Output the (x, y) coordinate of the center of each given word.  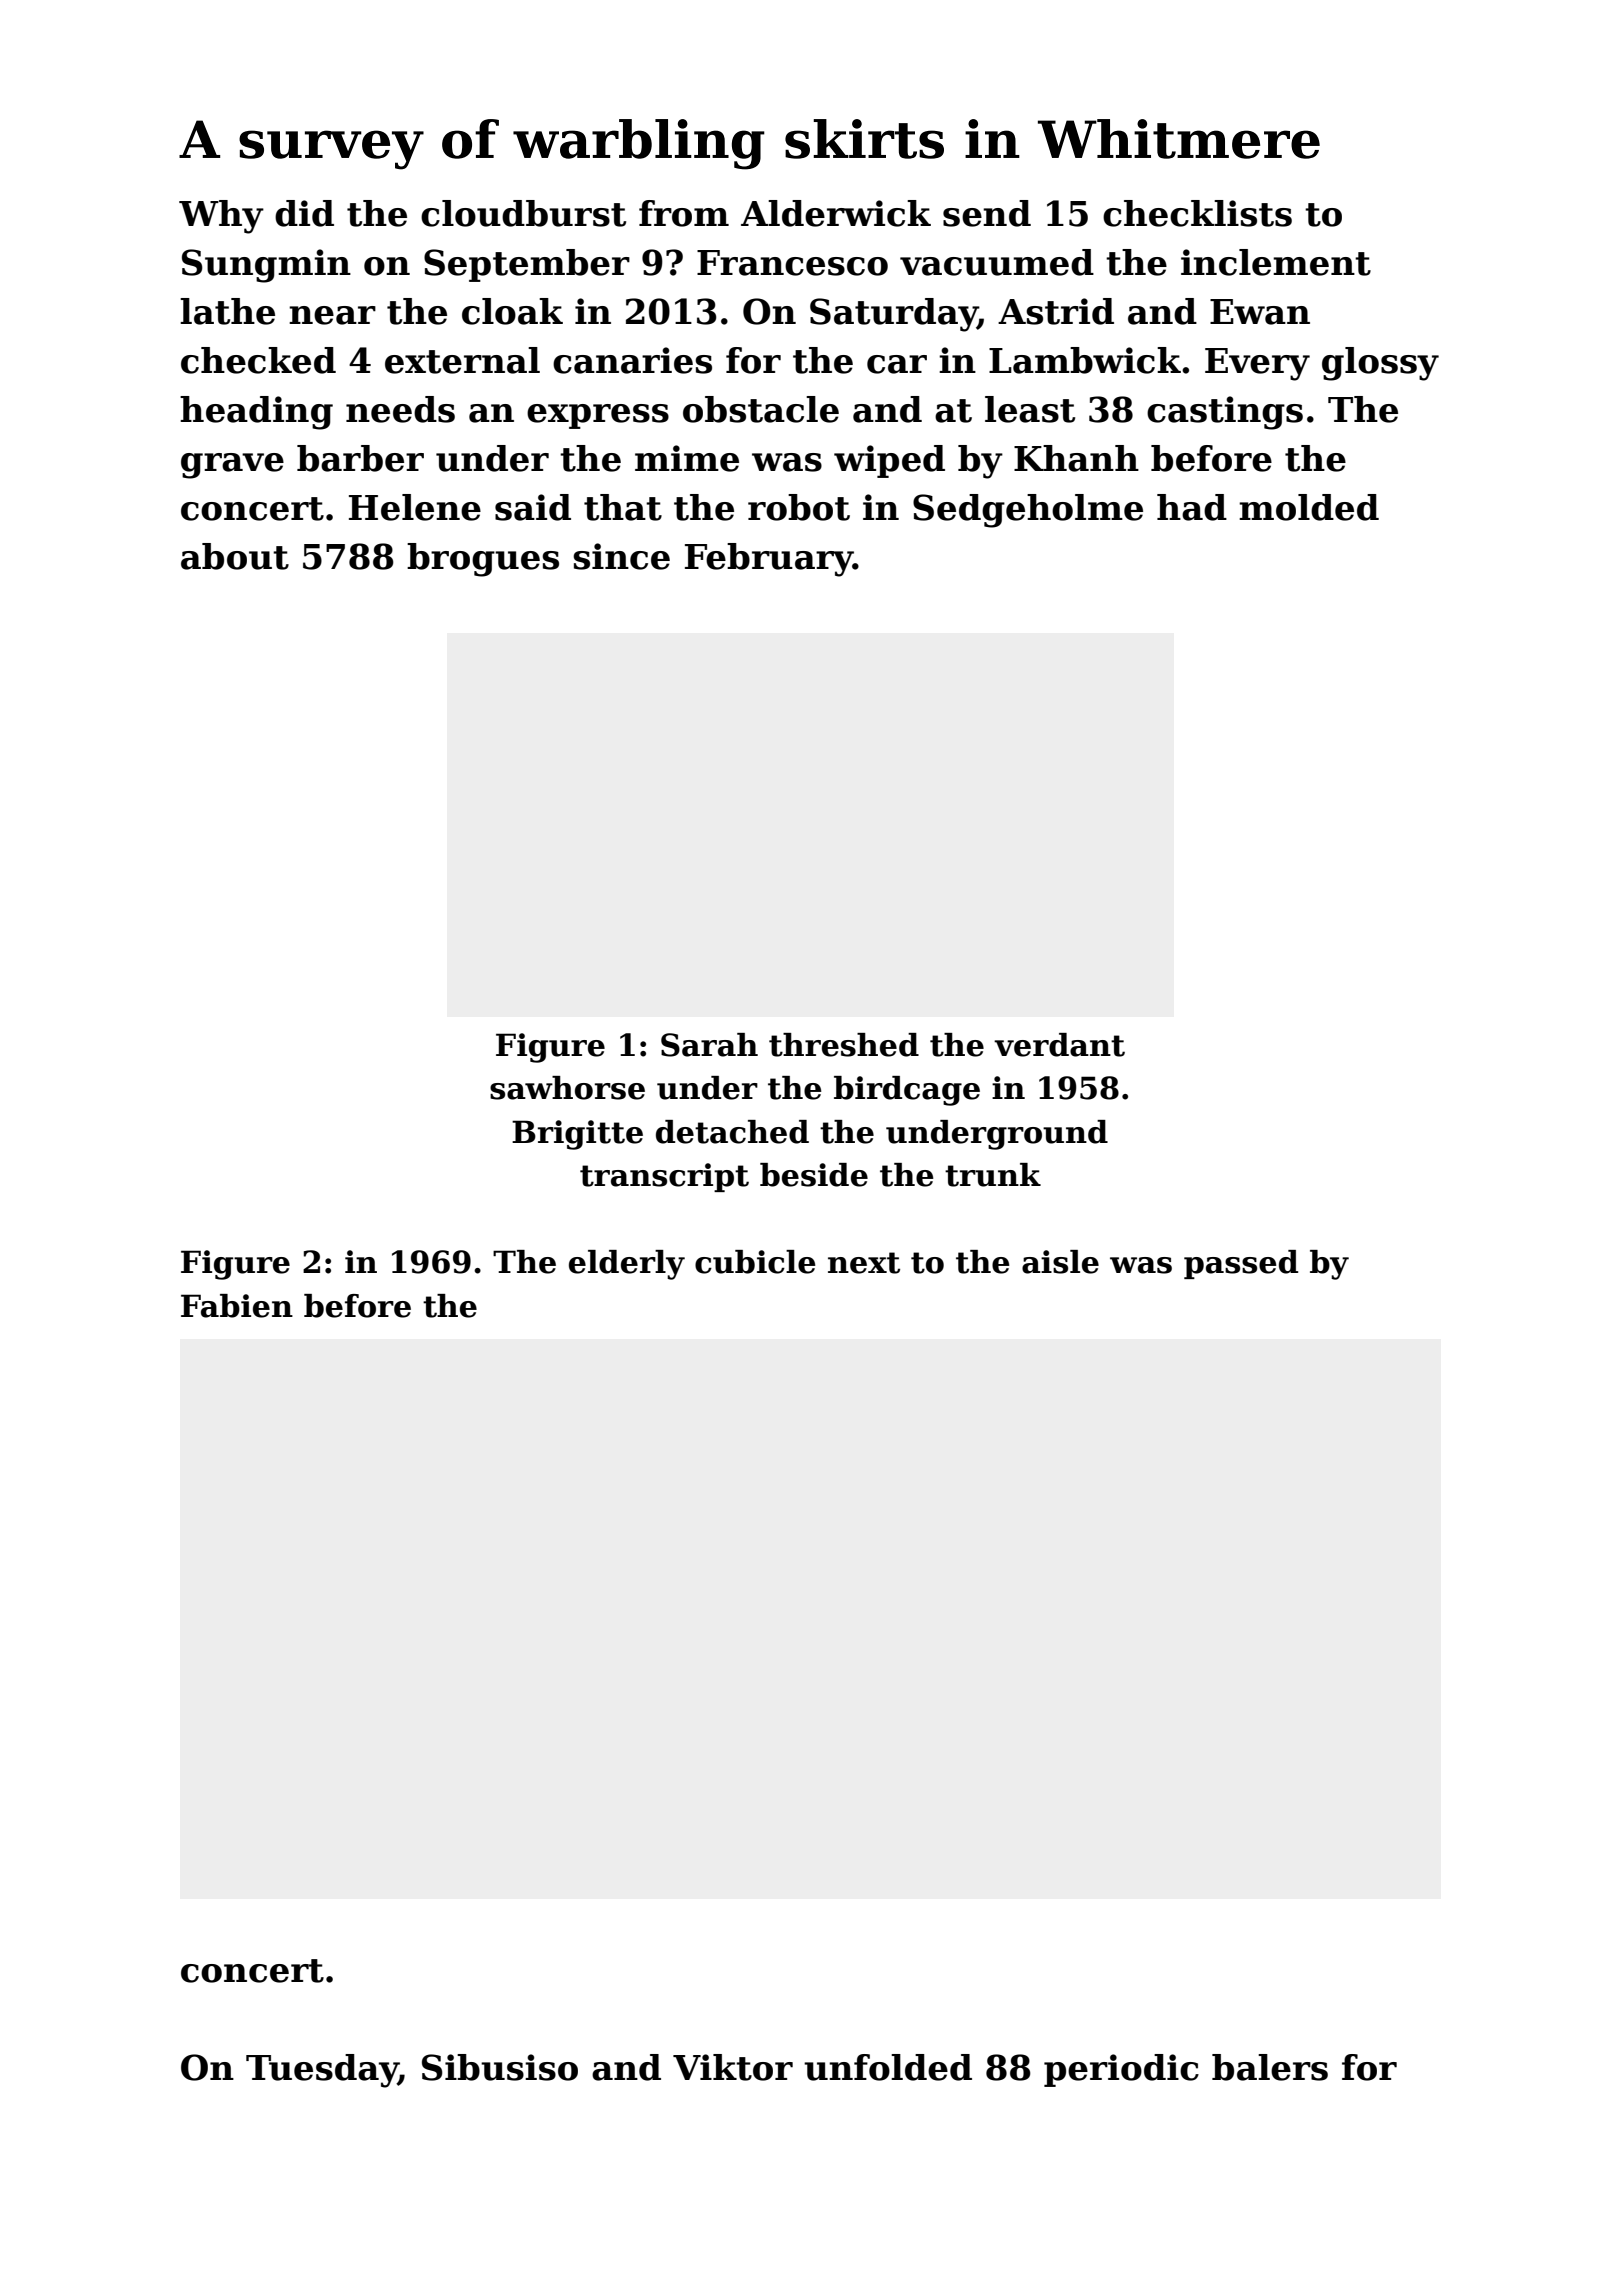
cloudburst (523, 213)
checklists (1197, 213)
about (235, 556)
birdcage (907, 1091)
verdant (1059, 1045)
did (304, 213)
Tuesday (322, 2071)
